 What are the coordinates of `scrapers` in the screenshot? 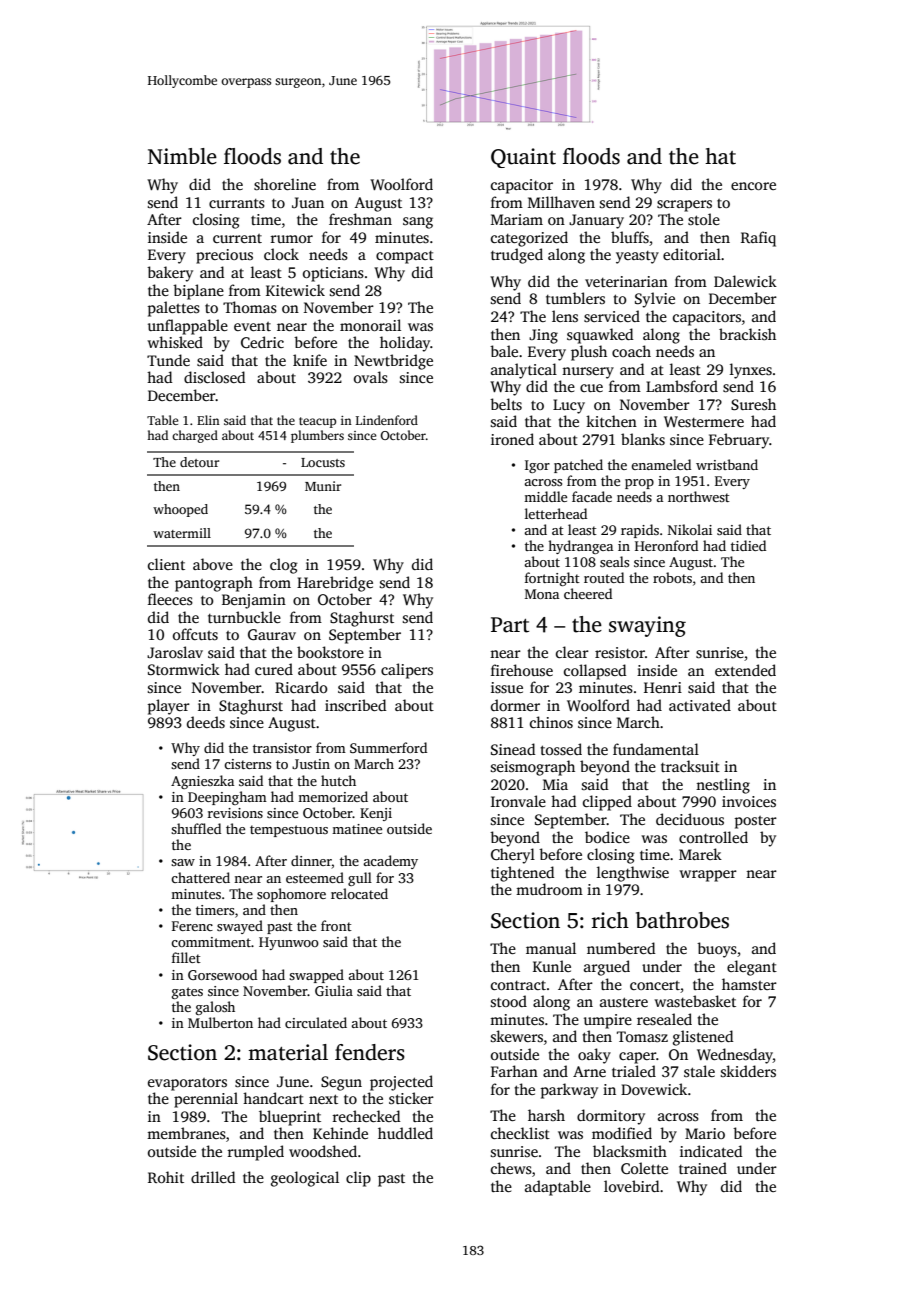 It's located at (684, 206).
